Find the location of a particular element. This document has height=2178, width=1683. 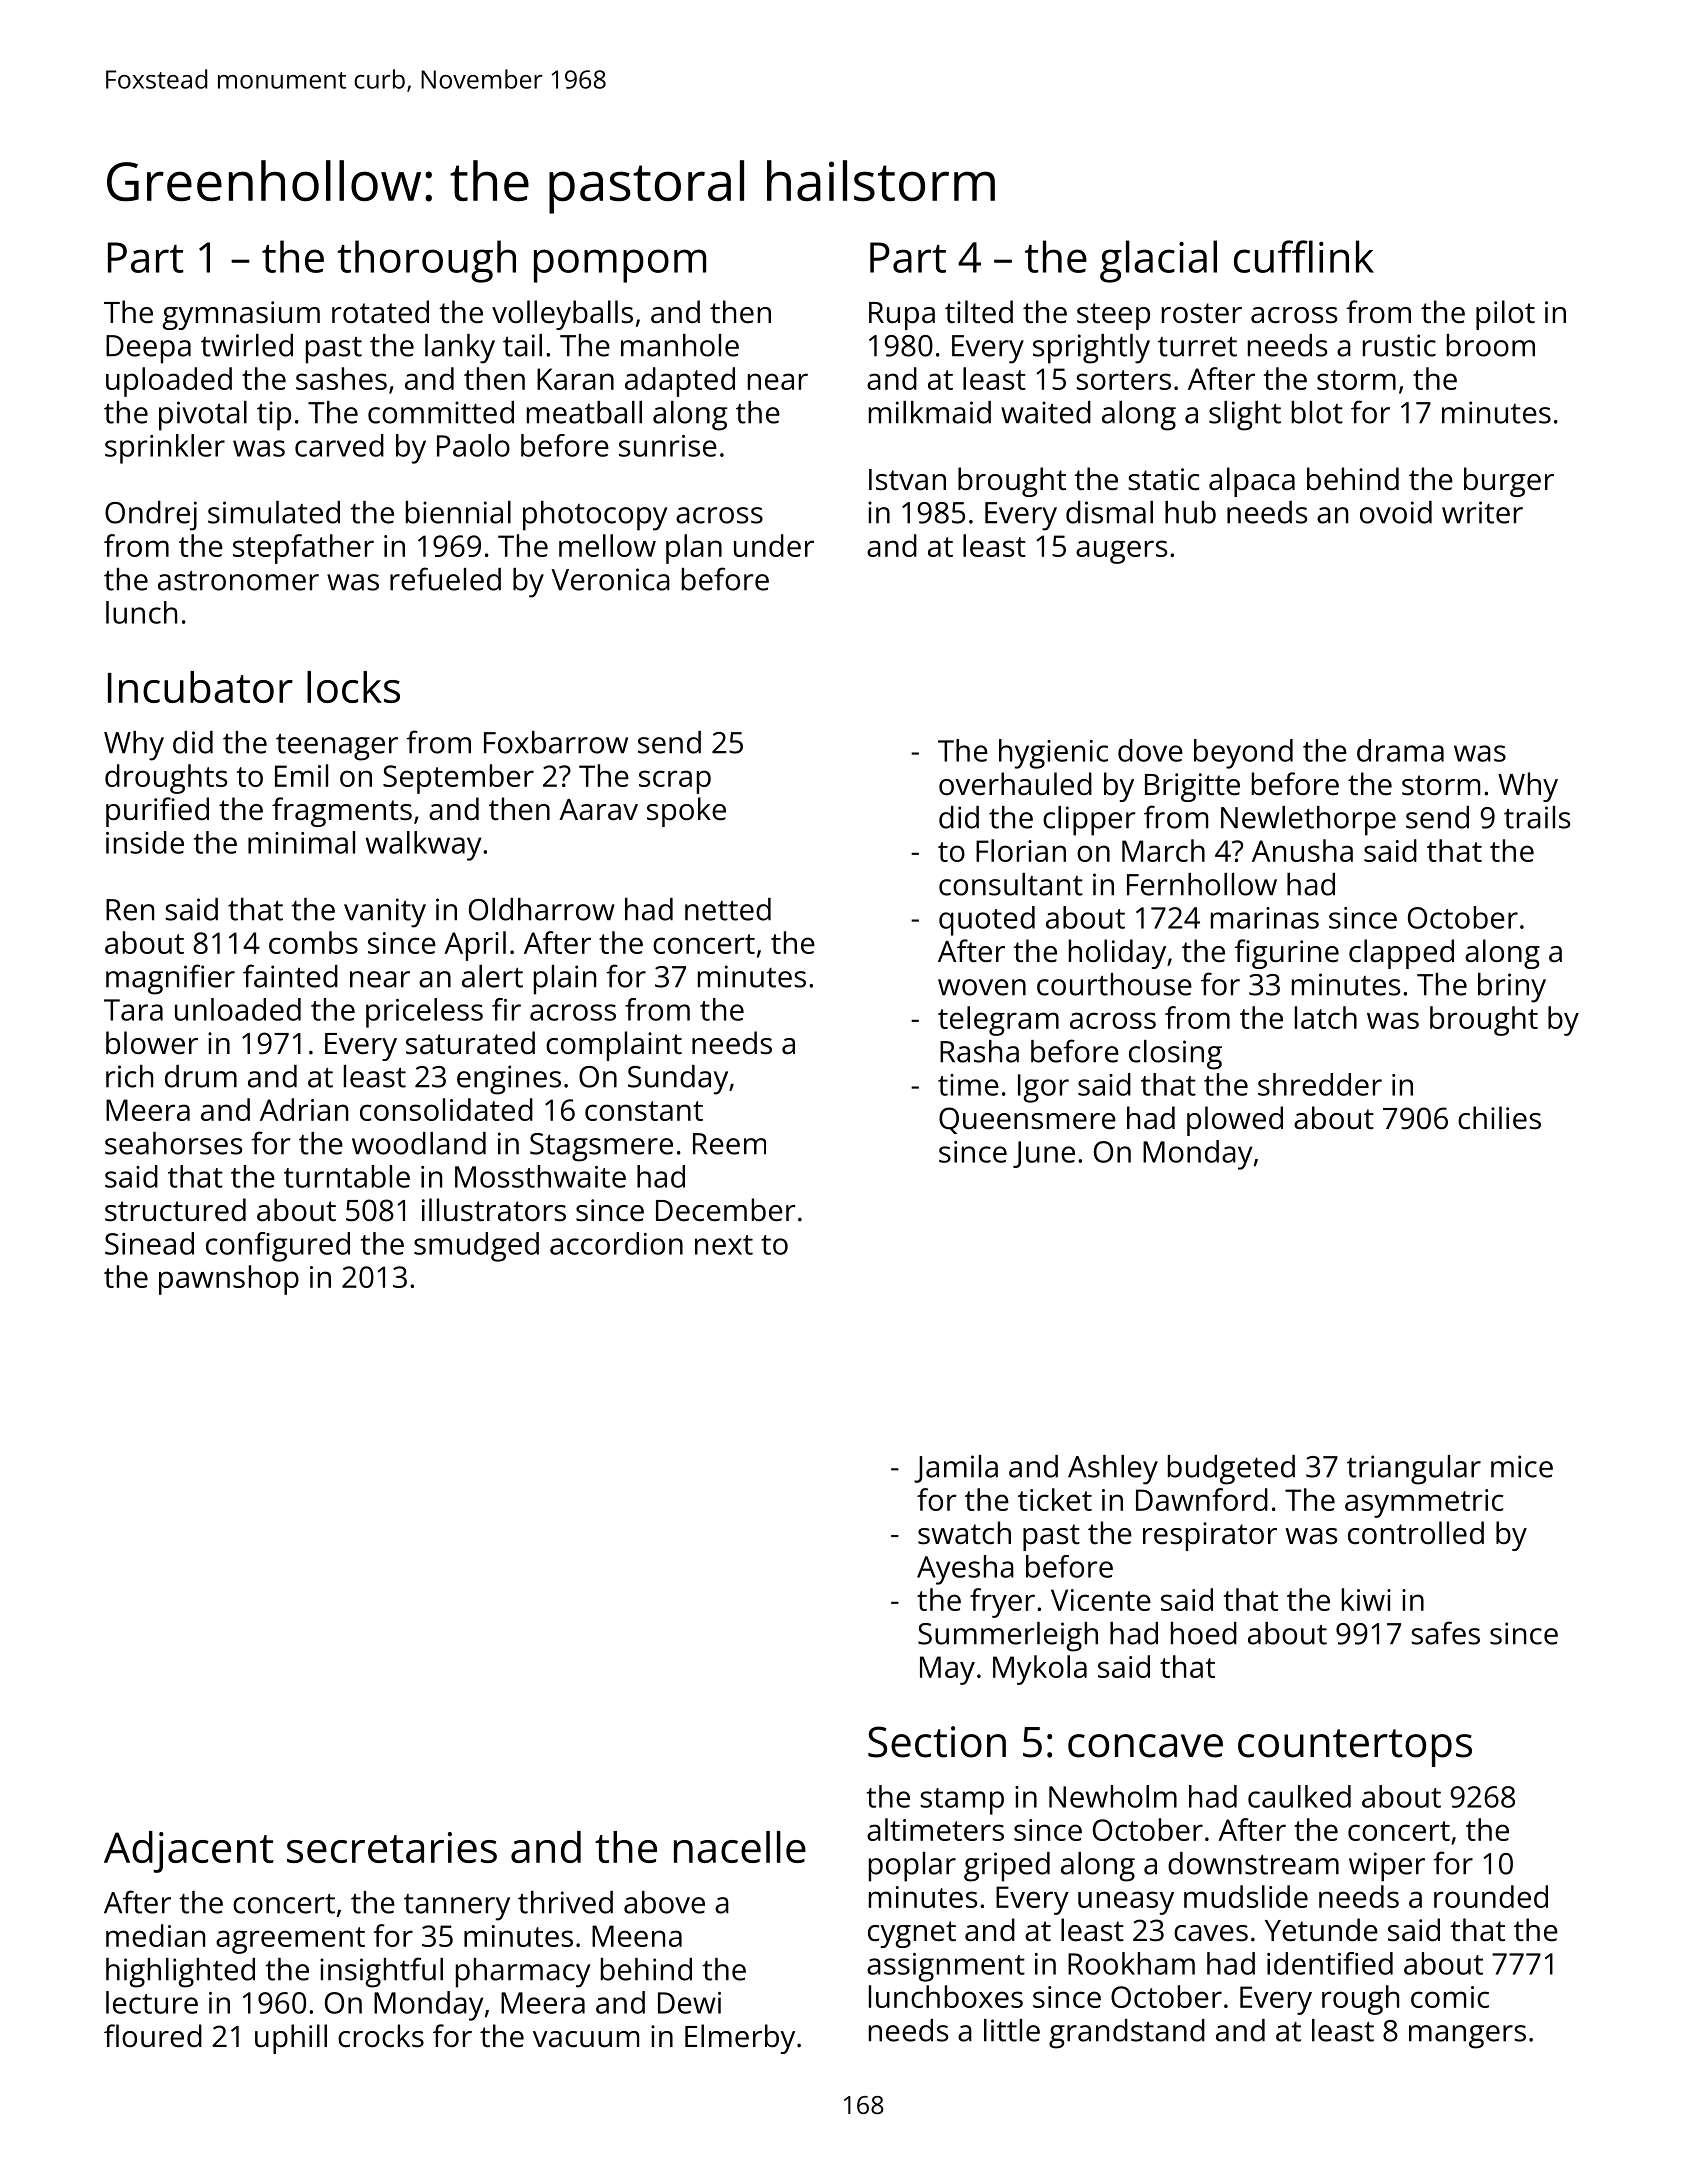

floured is located at coordinates (153, 2036).
